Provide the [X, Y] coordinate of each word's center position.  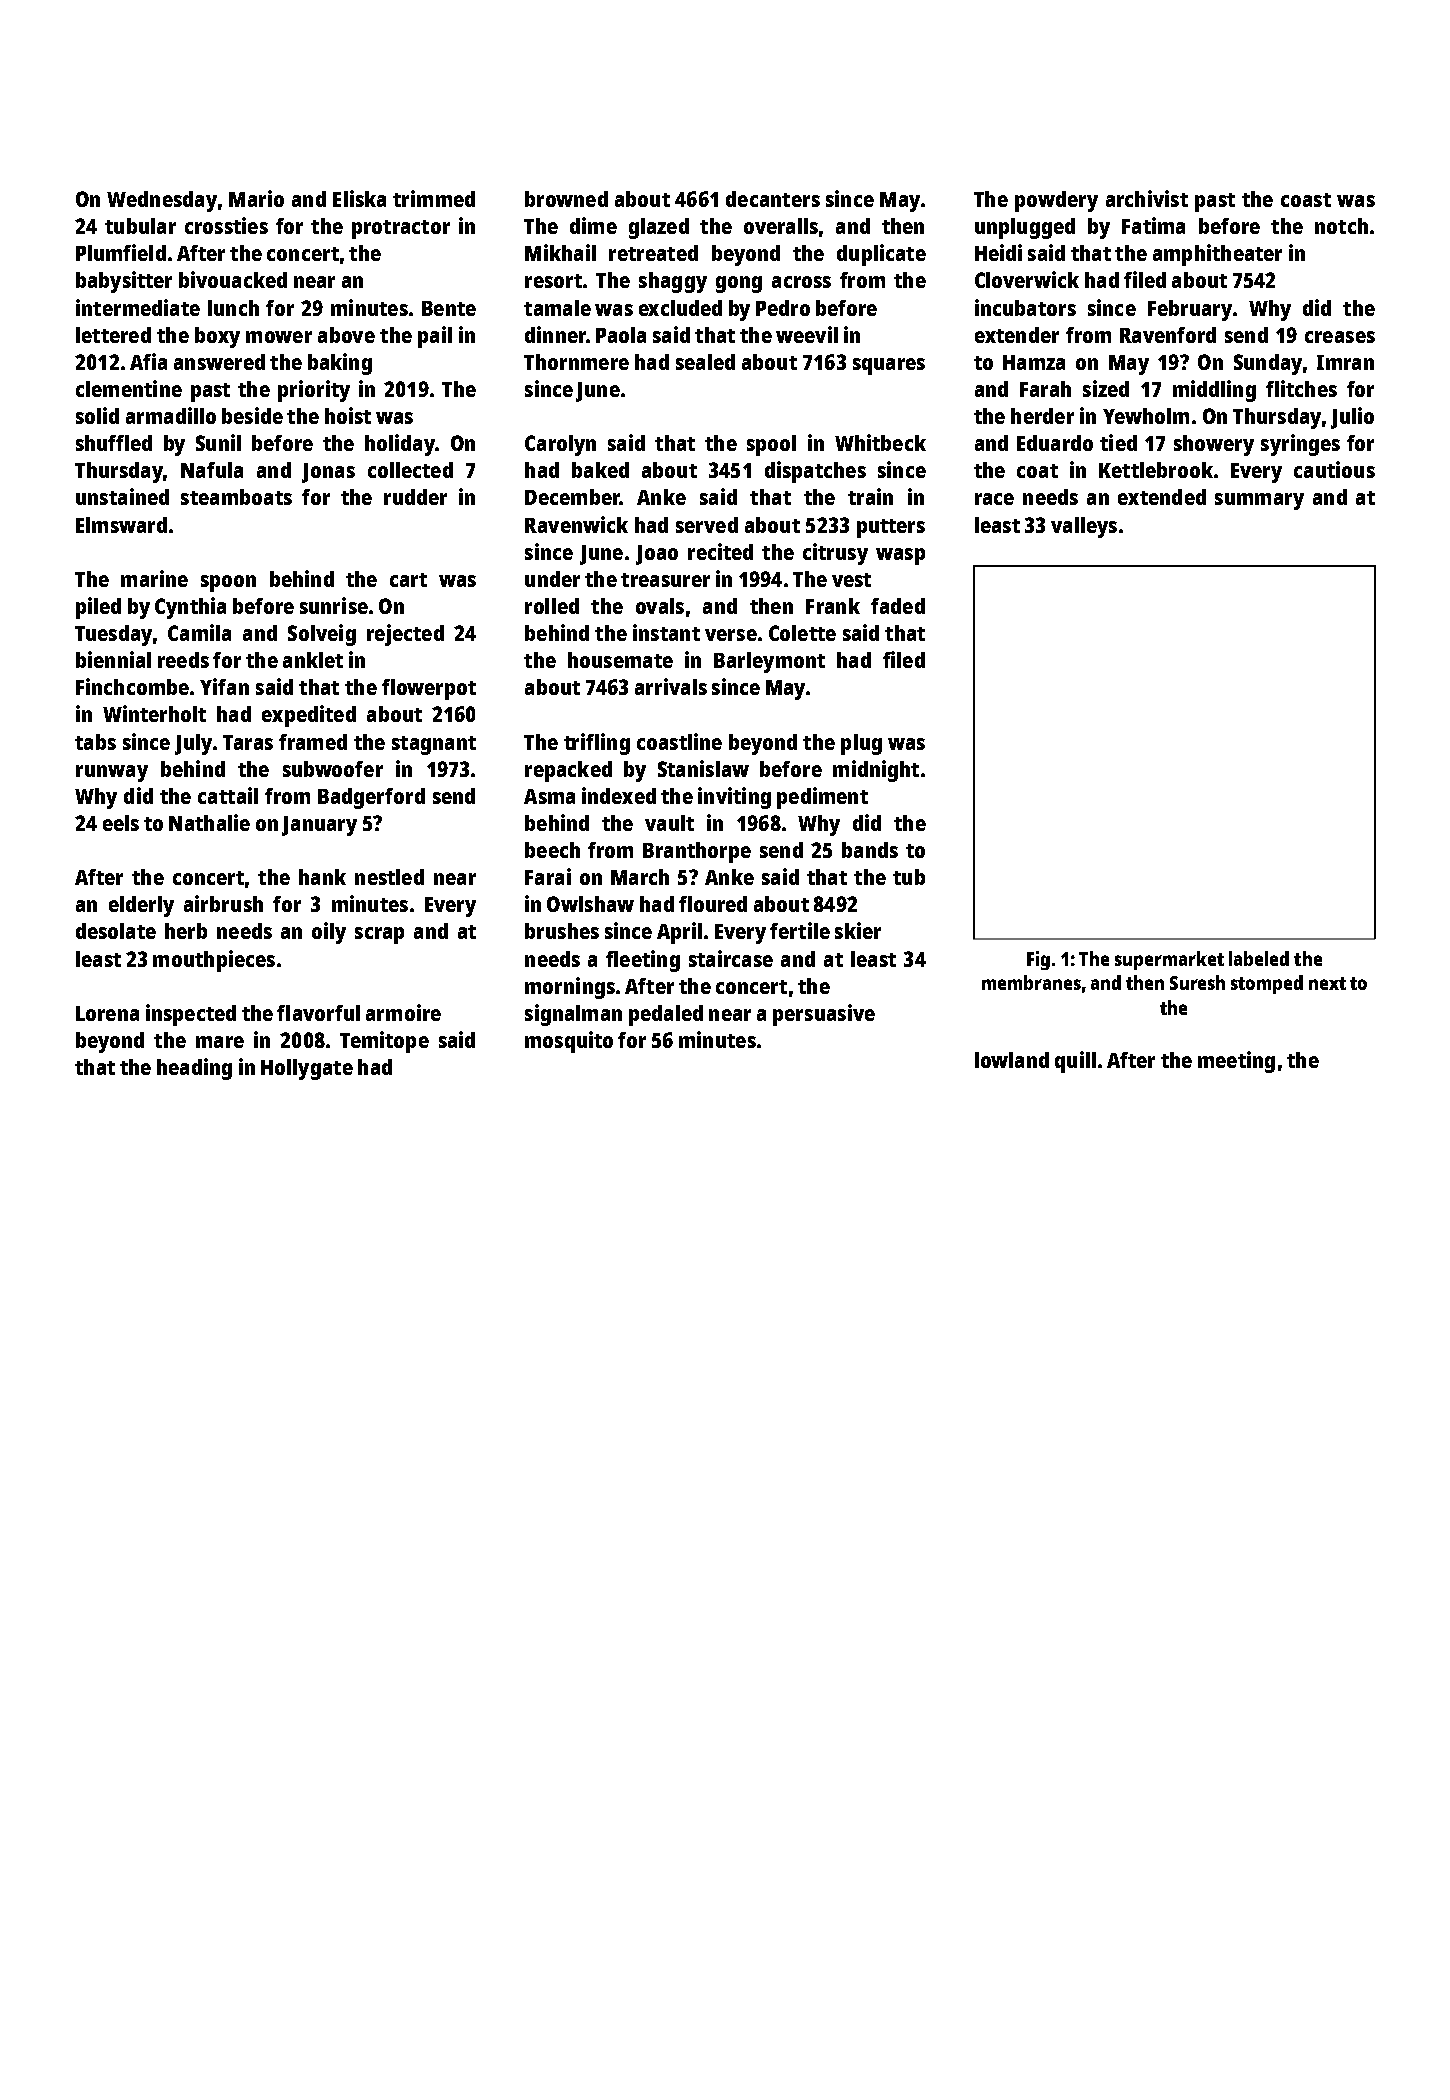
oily [329, 933]
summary [1259, 501]
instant [666, 632]
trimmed [434, 198]
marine [154, 578]
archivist [1147, 198]
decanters [773, 199]
